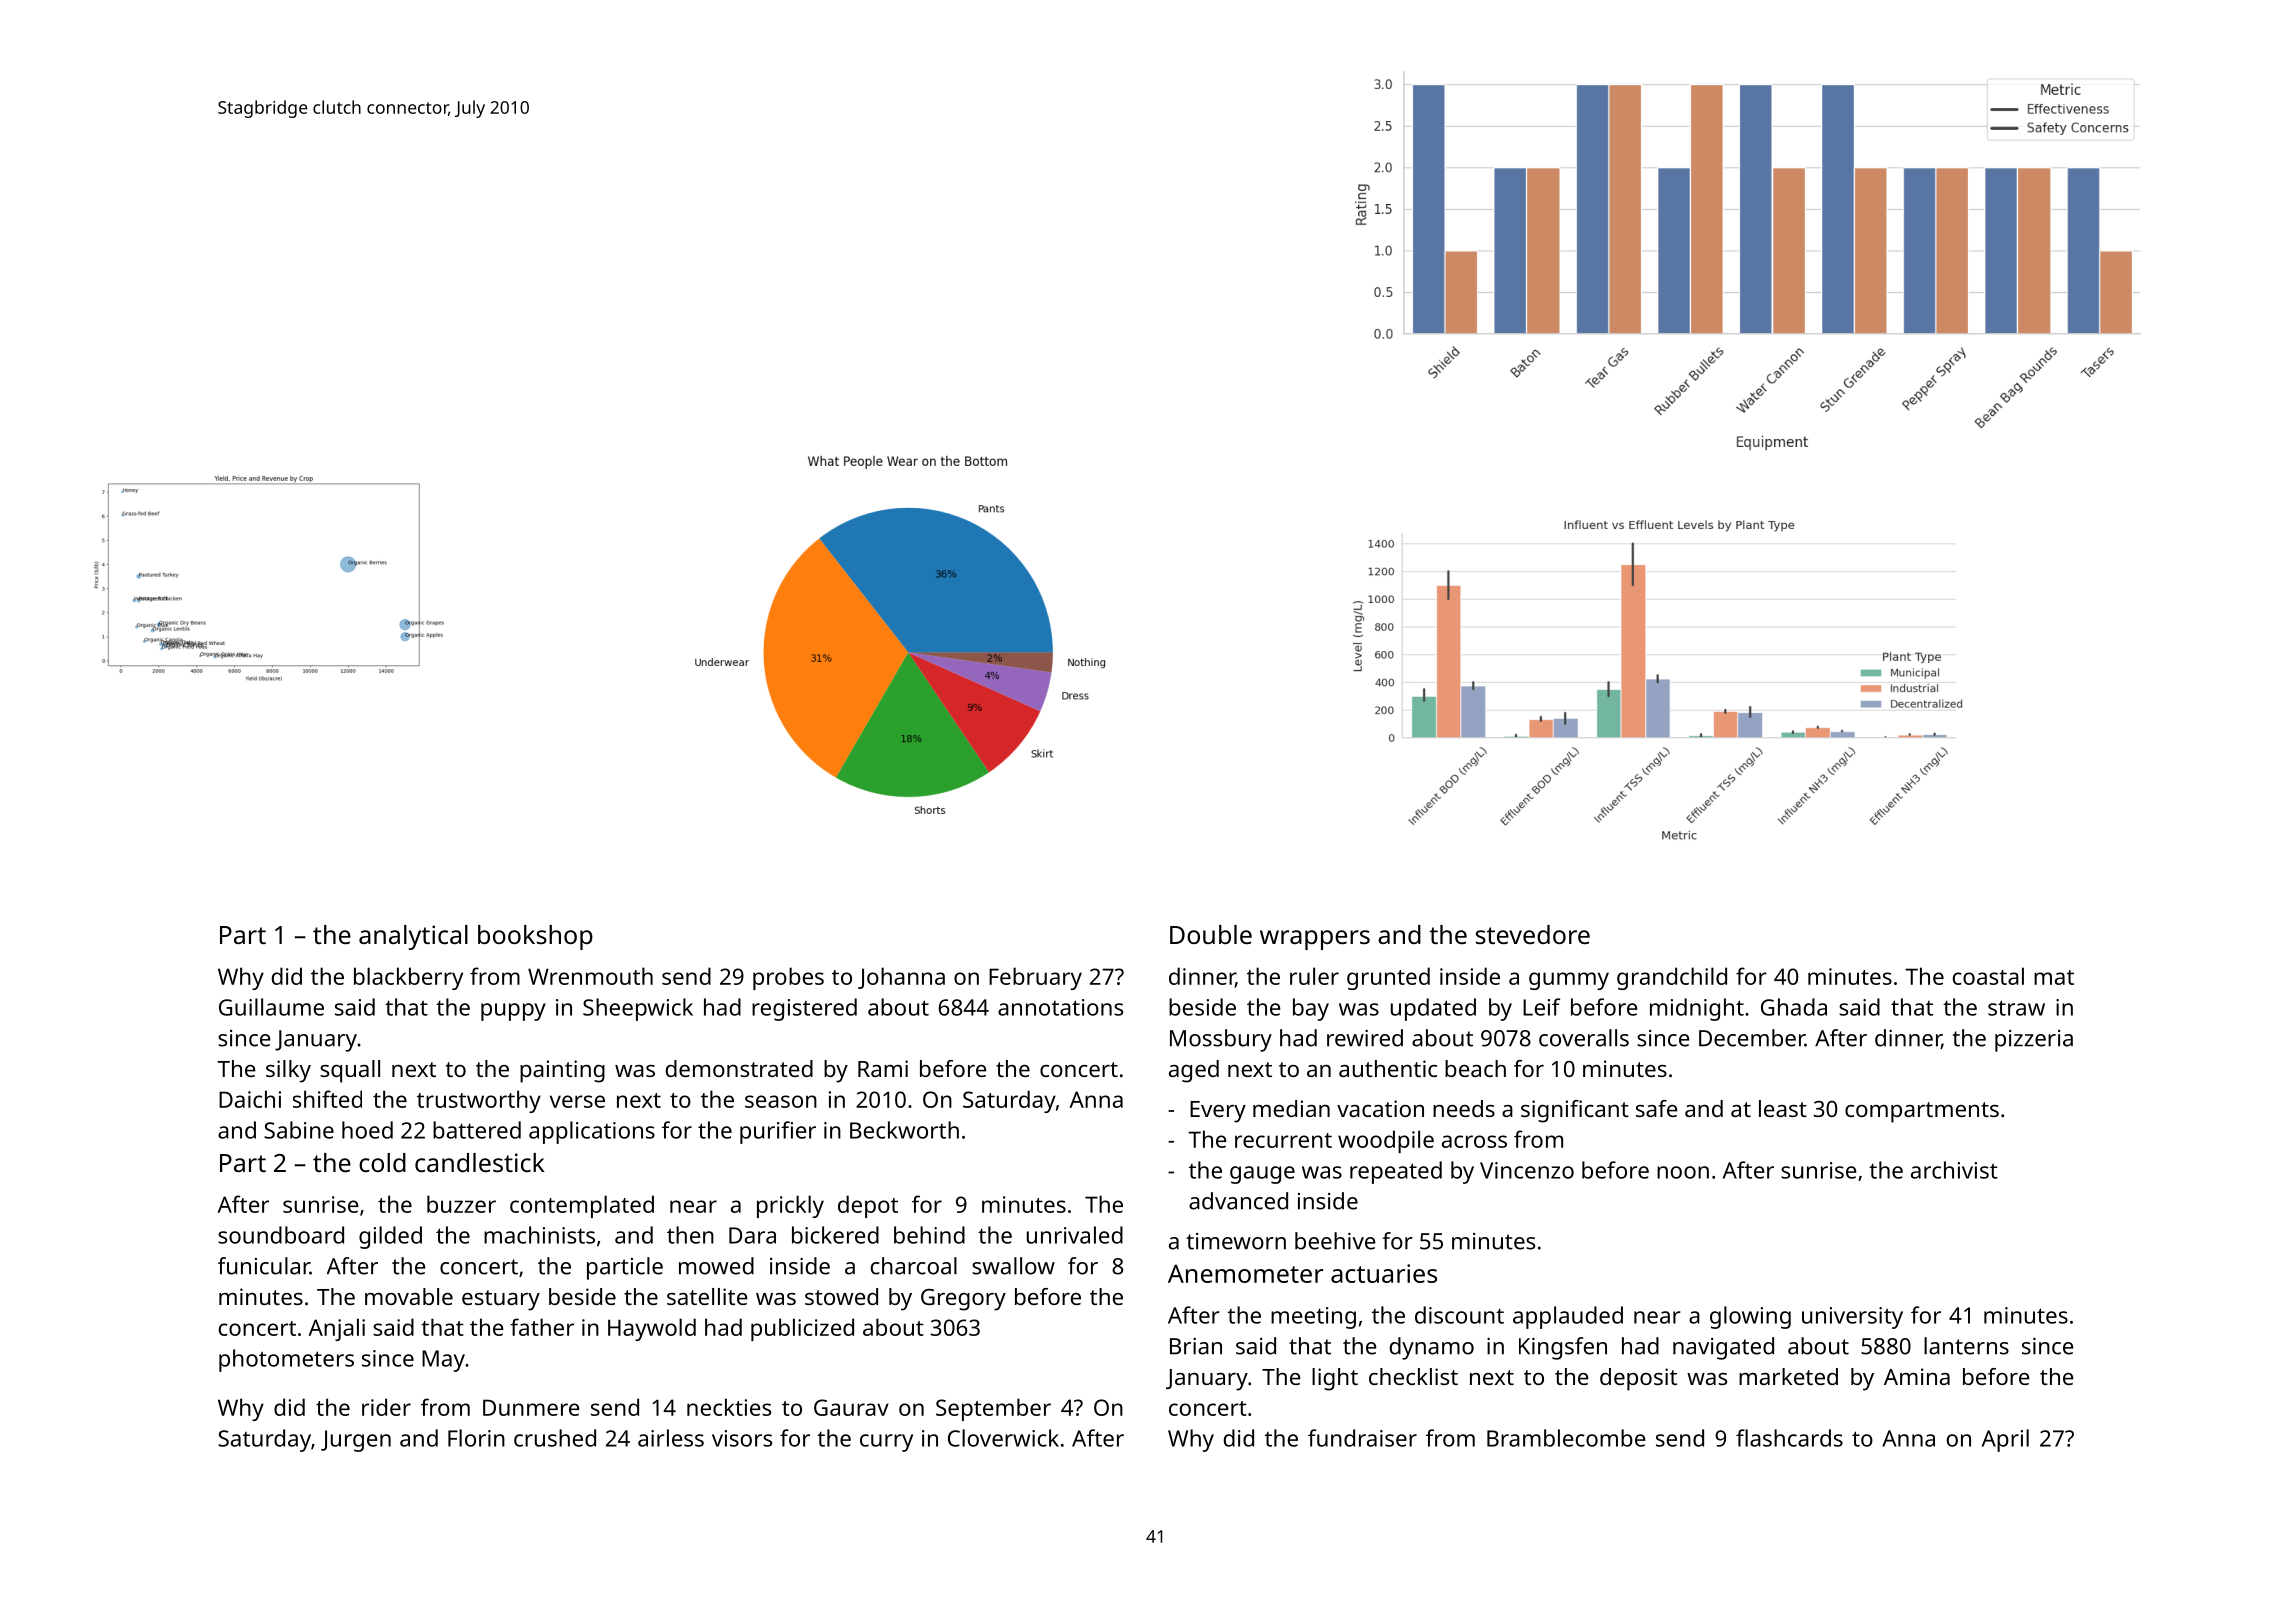 The width and height of the document is (2292, 1620). Describe the element at coordinates (1335, 1241) in the document. I see `beehive` at that location.
